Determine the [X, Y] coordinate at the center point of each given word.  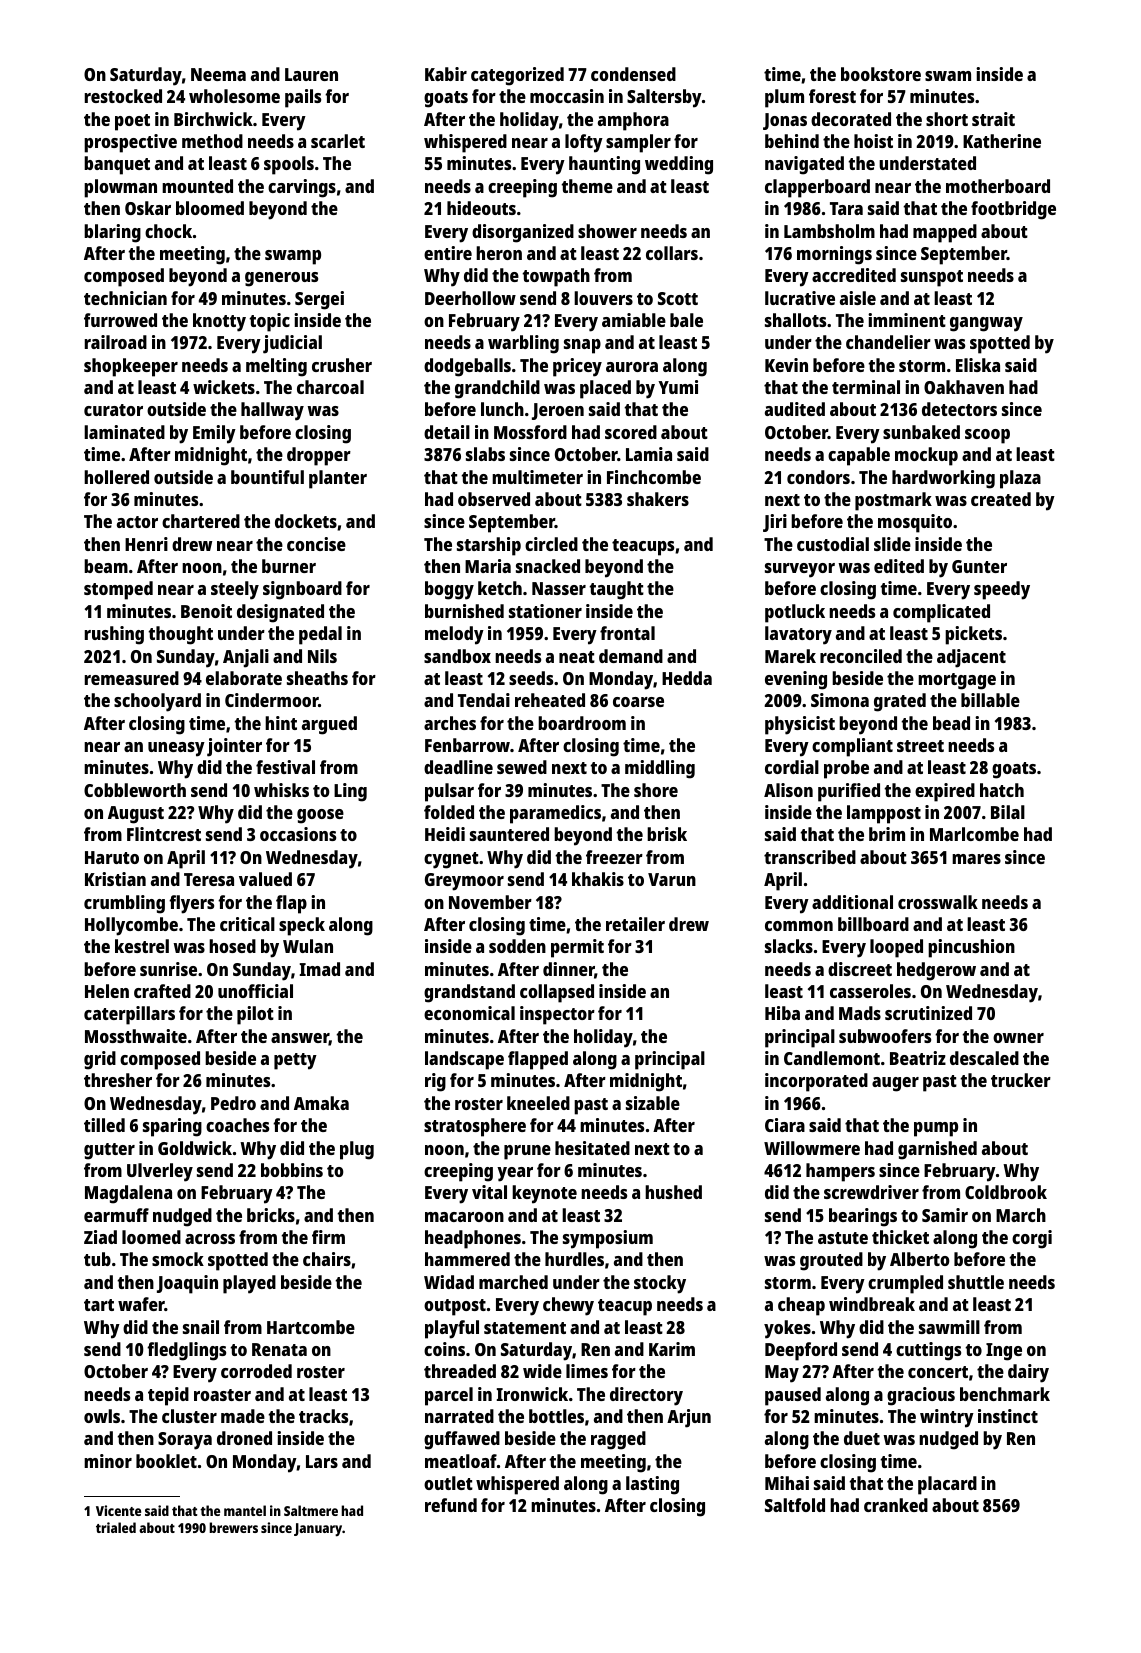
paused [793, 1396]
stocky [660, 1284]
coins [444, 1349]
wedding [679, 165]
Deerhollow [470, 298]
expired [945, 792]
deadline [458, 767]
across [210, 1239]
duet [862, 1438]
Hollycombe [131, 926]
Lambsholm [829, 231]
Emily [214, 434]
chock [168, 231]
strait [993, 119]
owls [102, 1416]
